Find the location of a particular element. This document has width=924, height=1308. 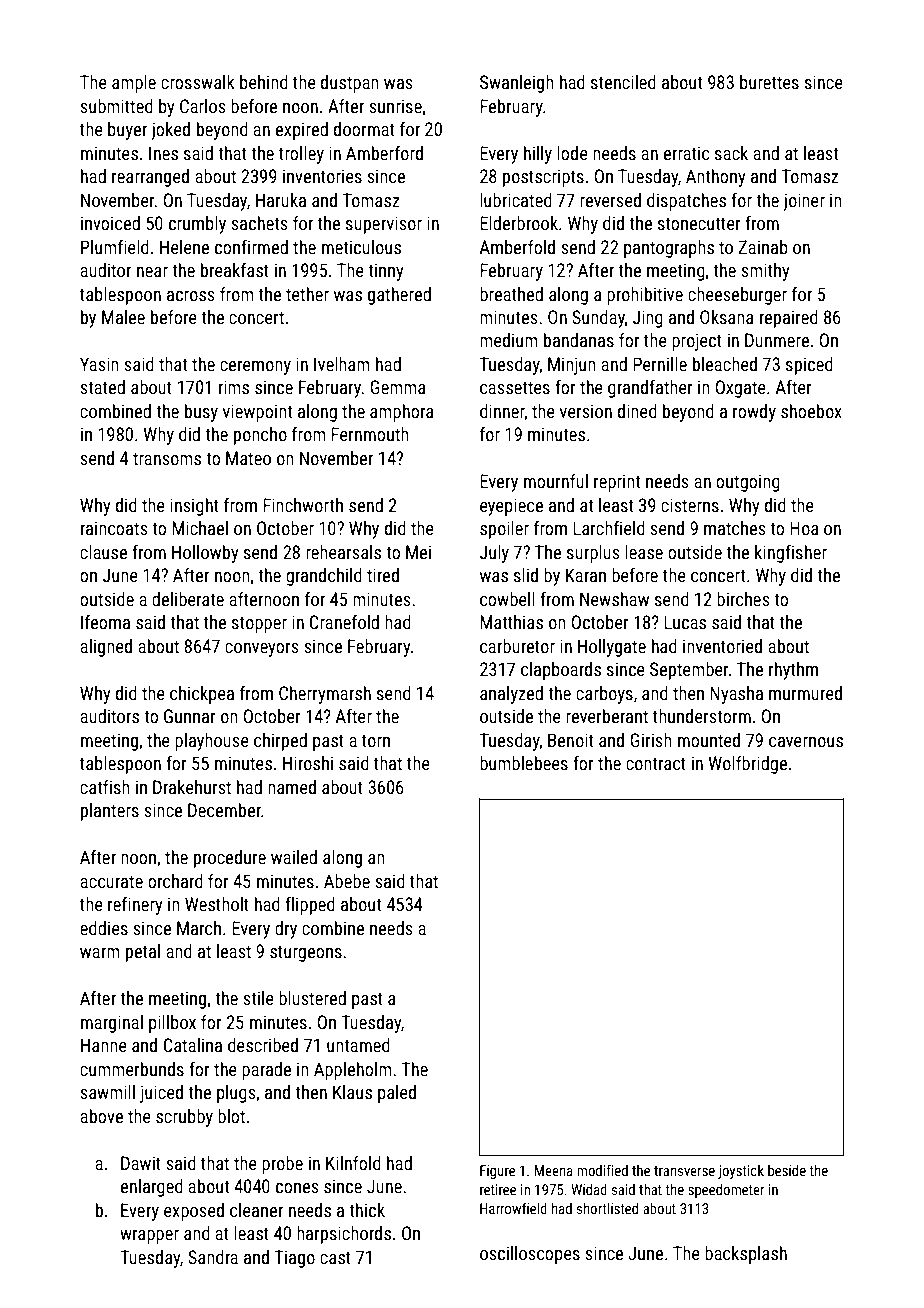

Plumfield is located at coordinates (115, 247).
